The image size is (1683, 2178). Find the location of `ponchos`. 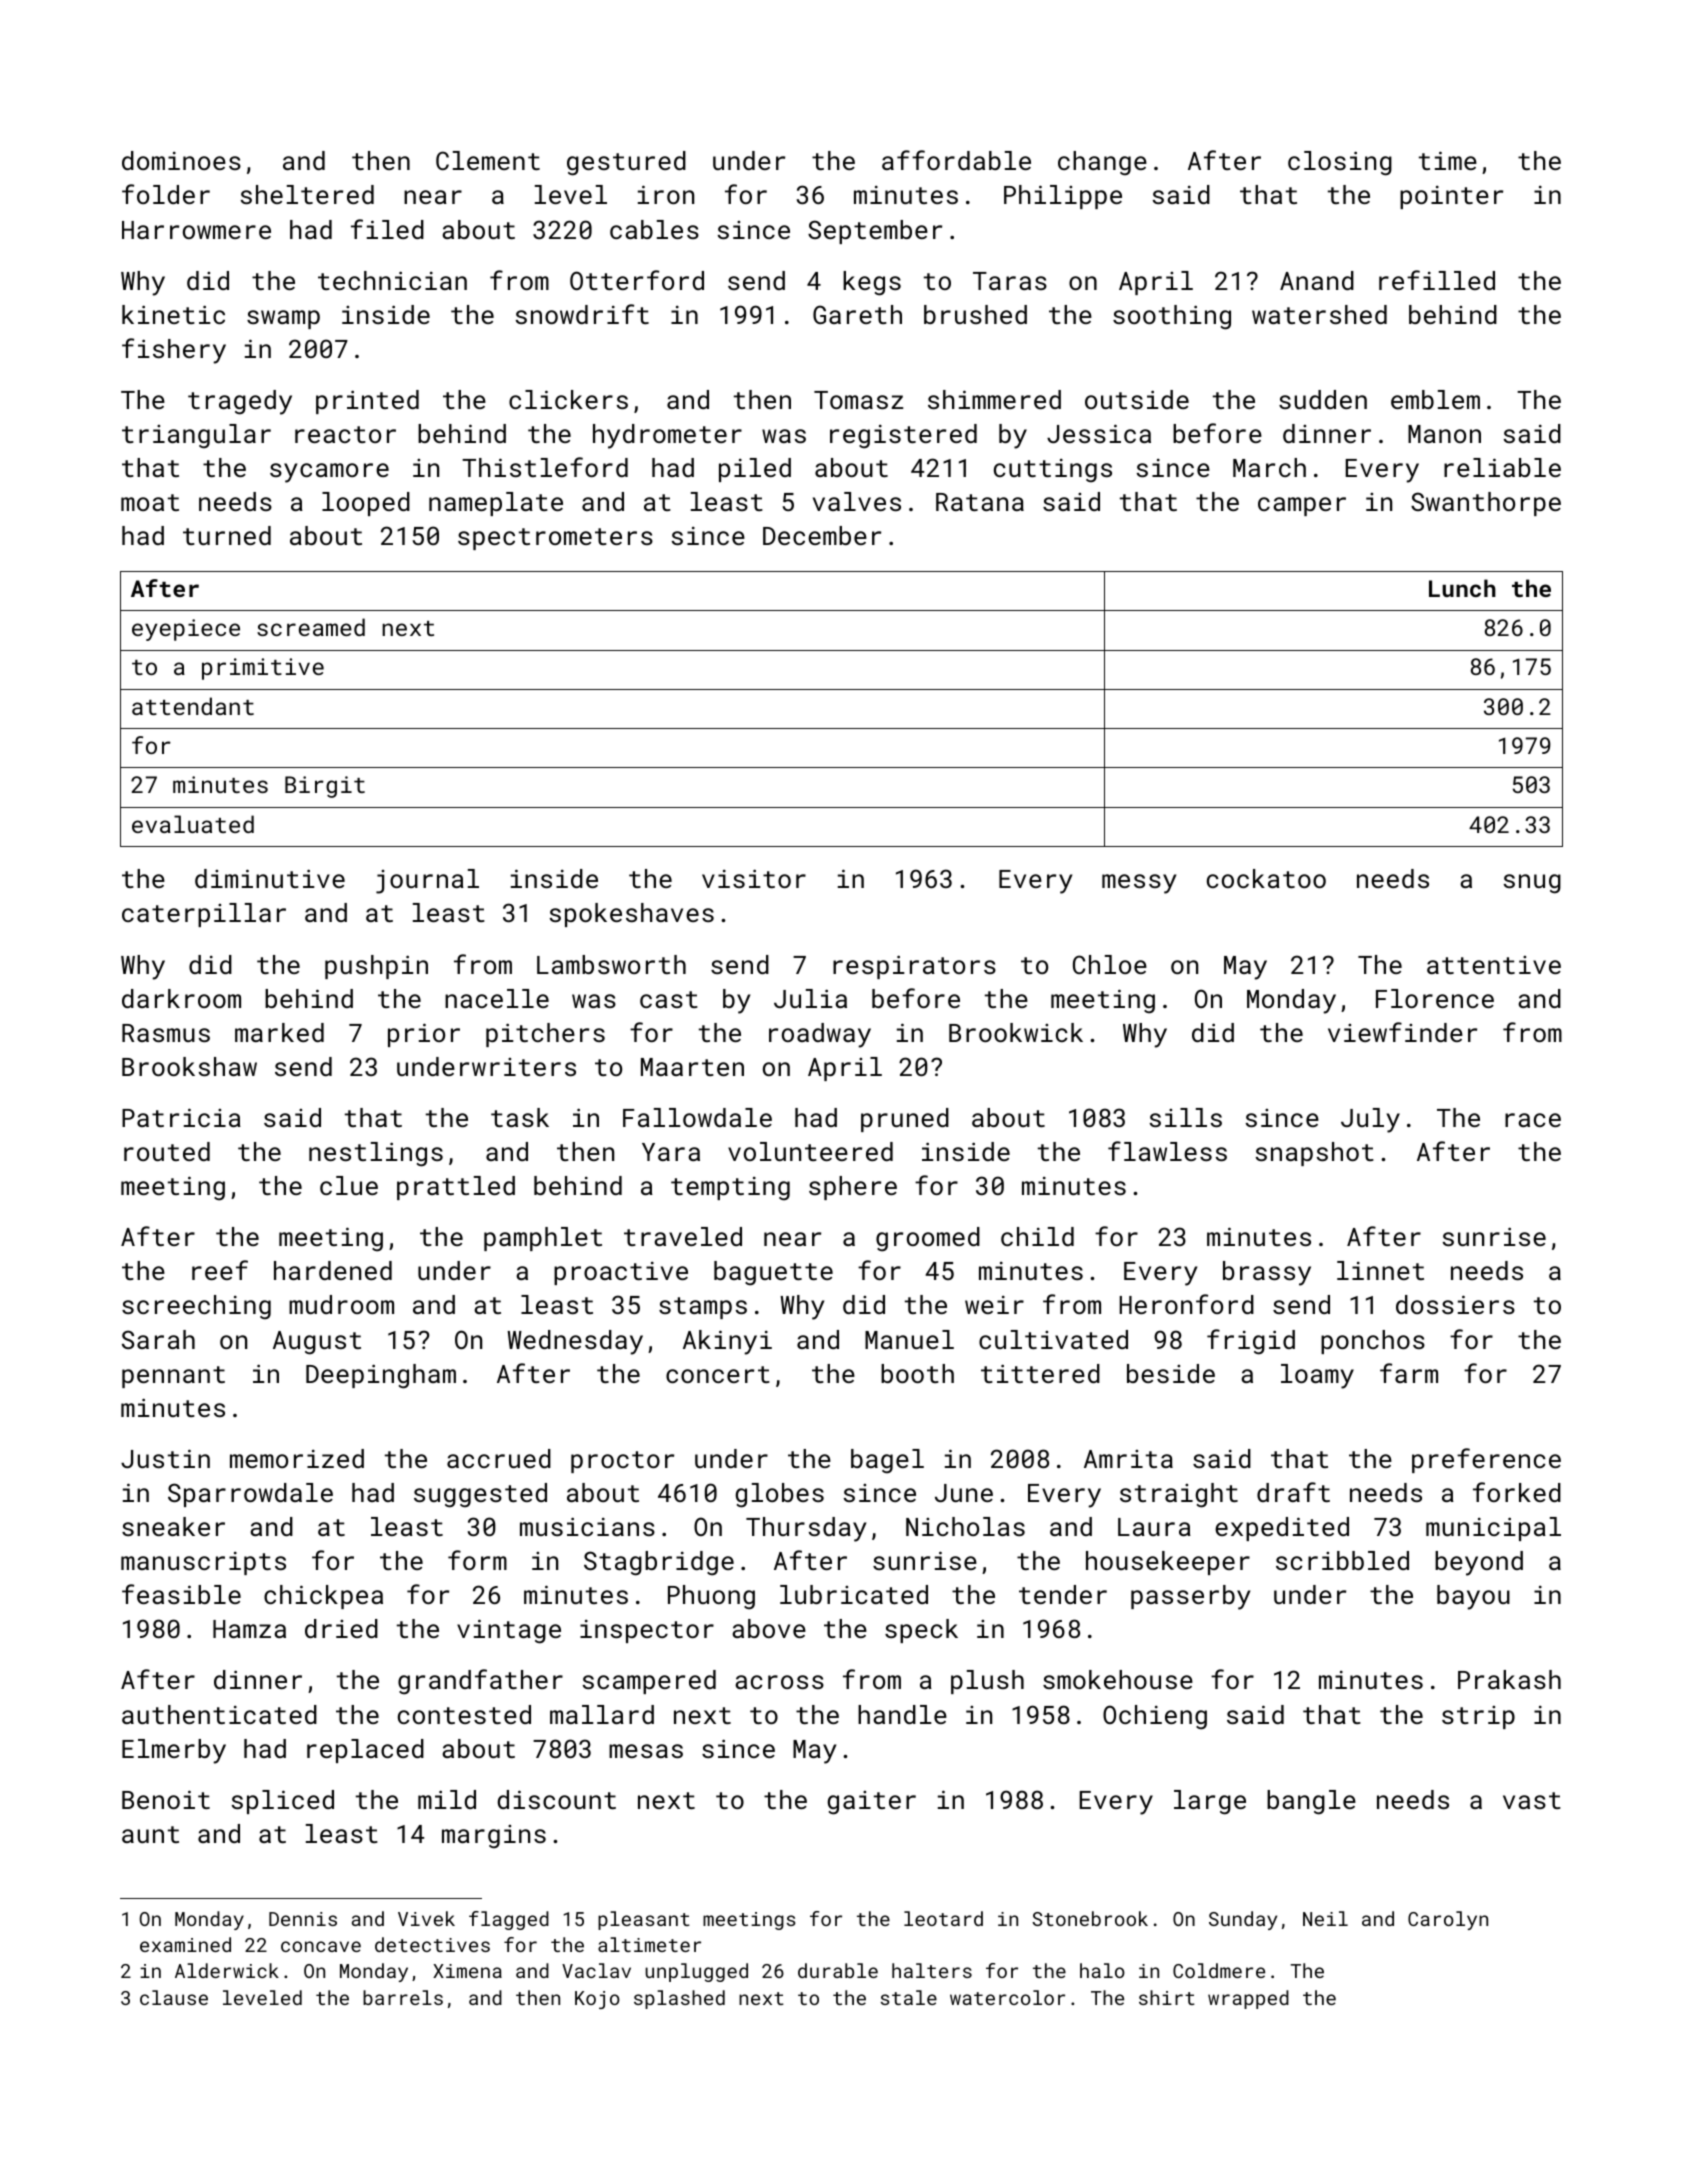

ponchos is located at coordinates (1373, 1342).
